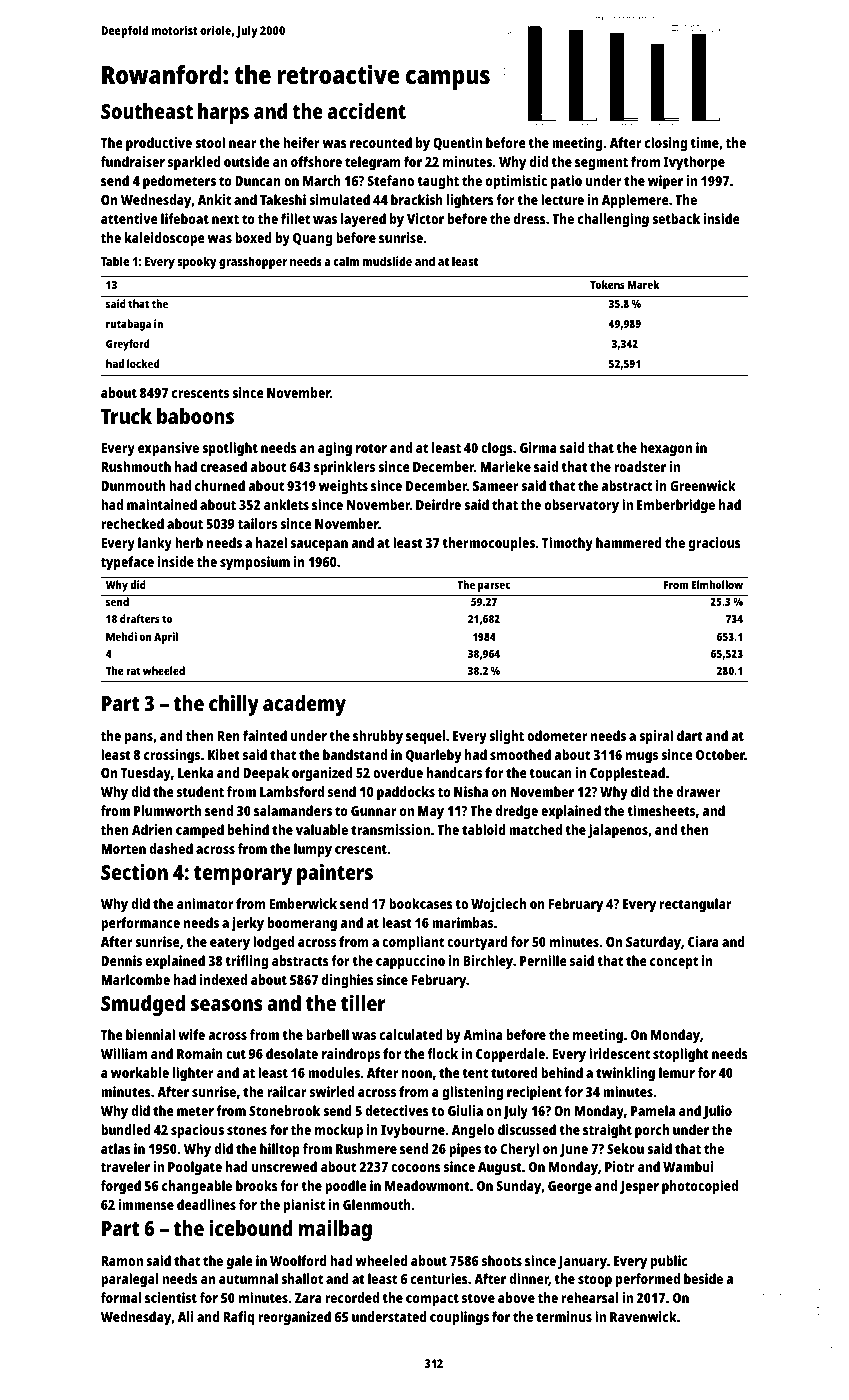  Describe the element at coordinates (457, 144) in the document. I see `Quentin` at that location.
